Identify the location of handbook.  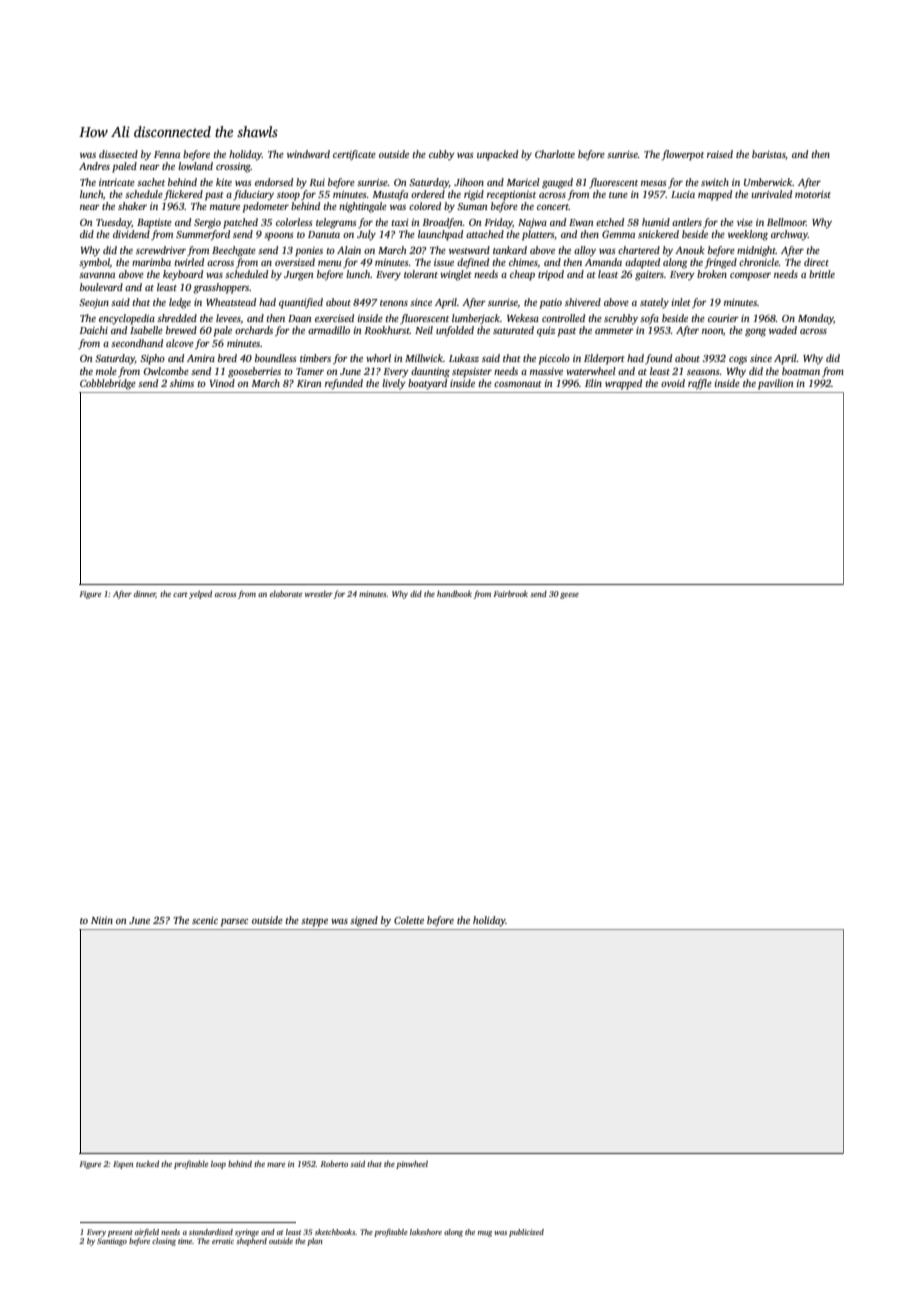
(454, 594).
